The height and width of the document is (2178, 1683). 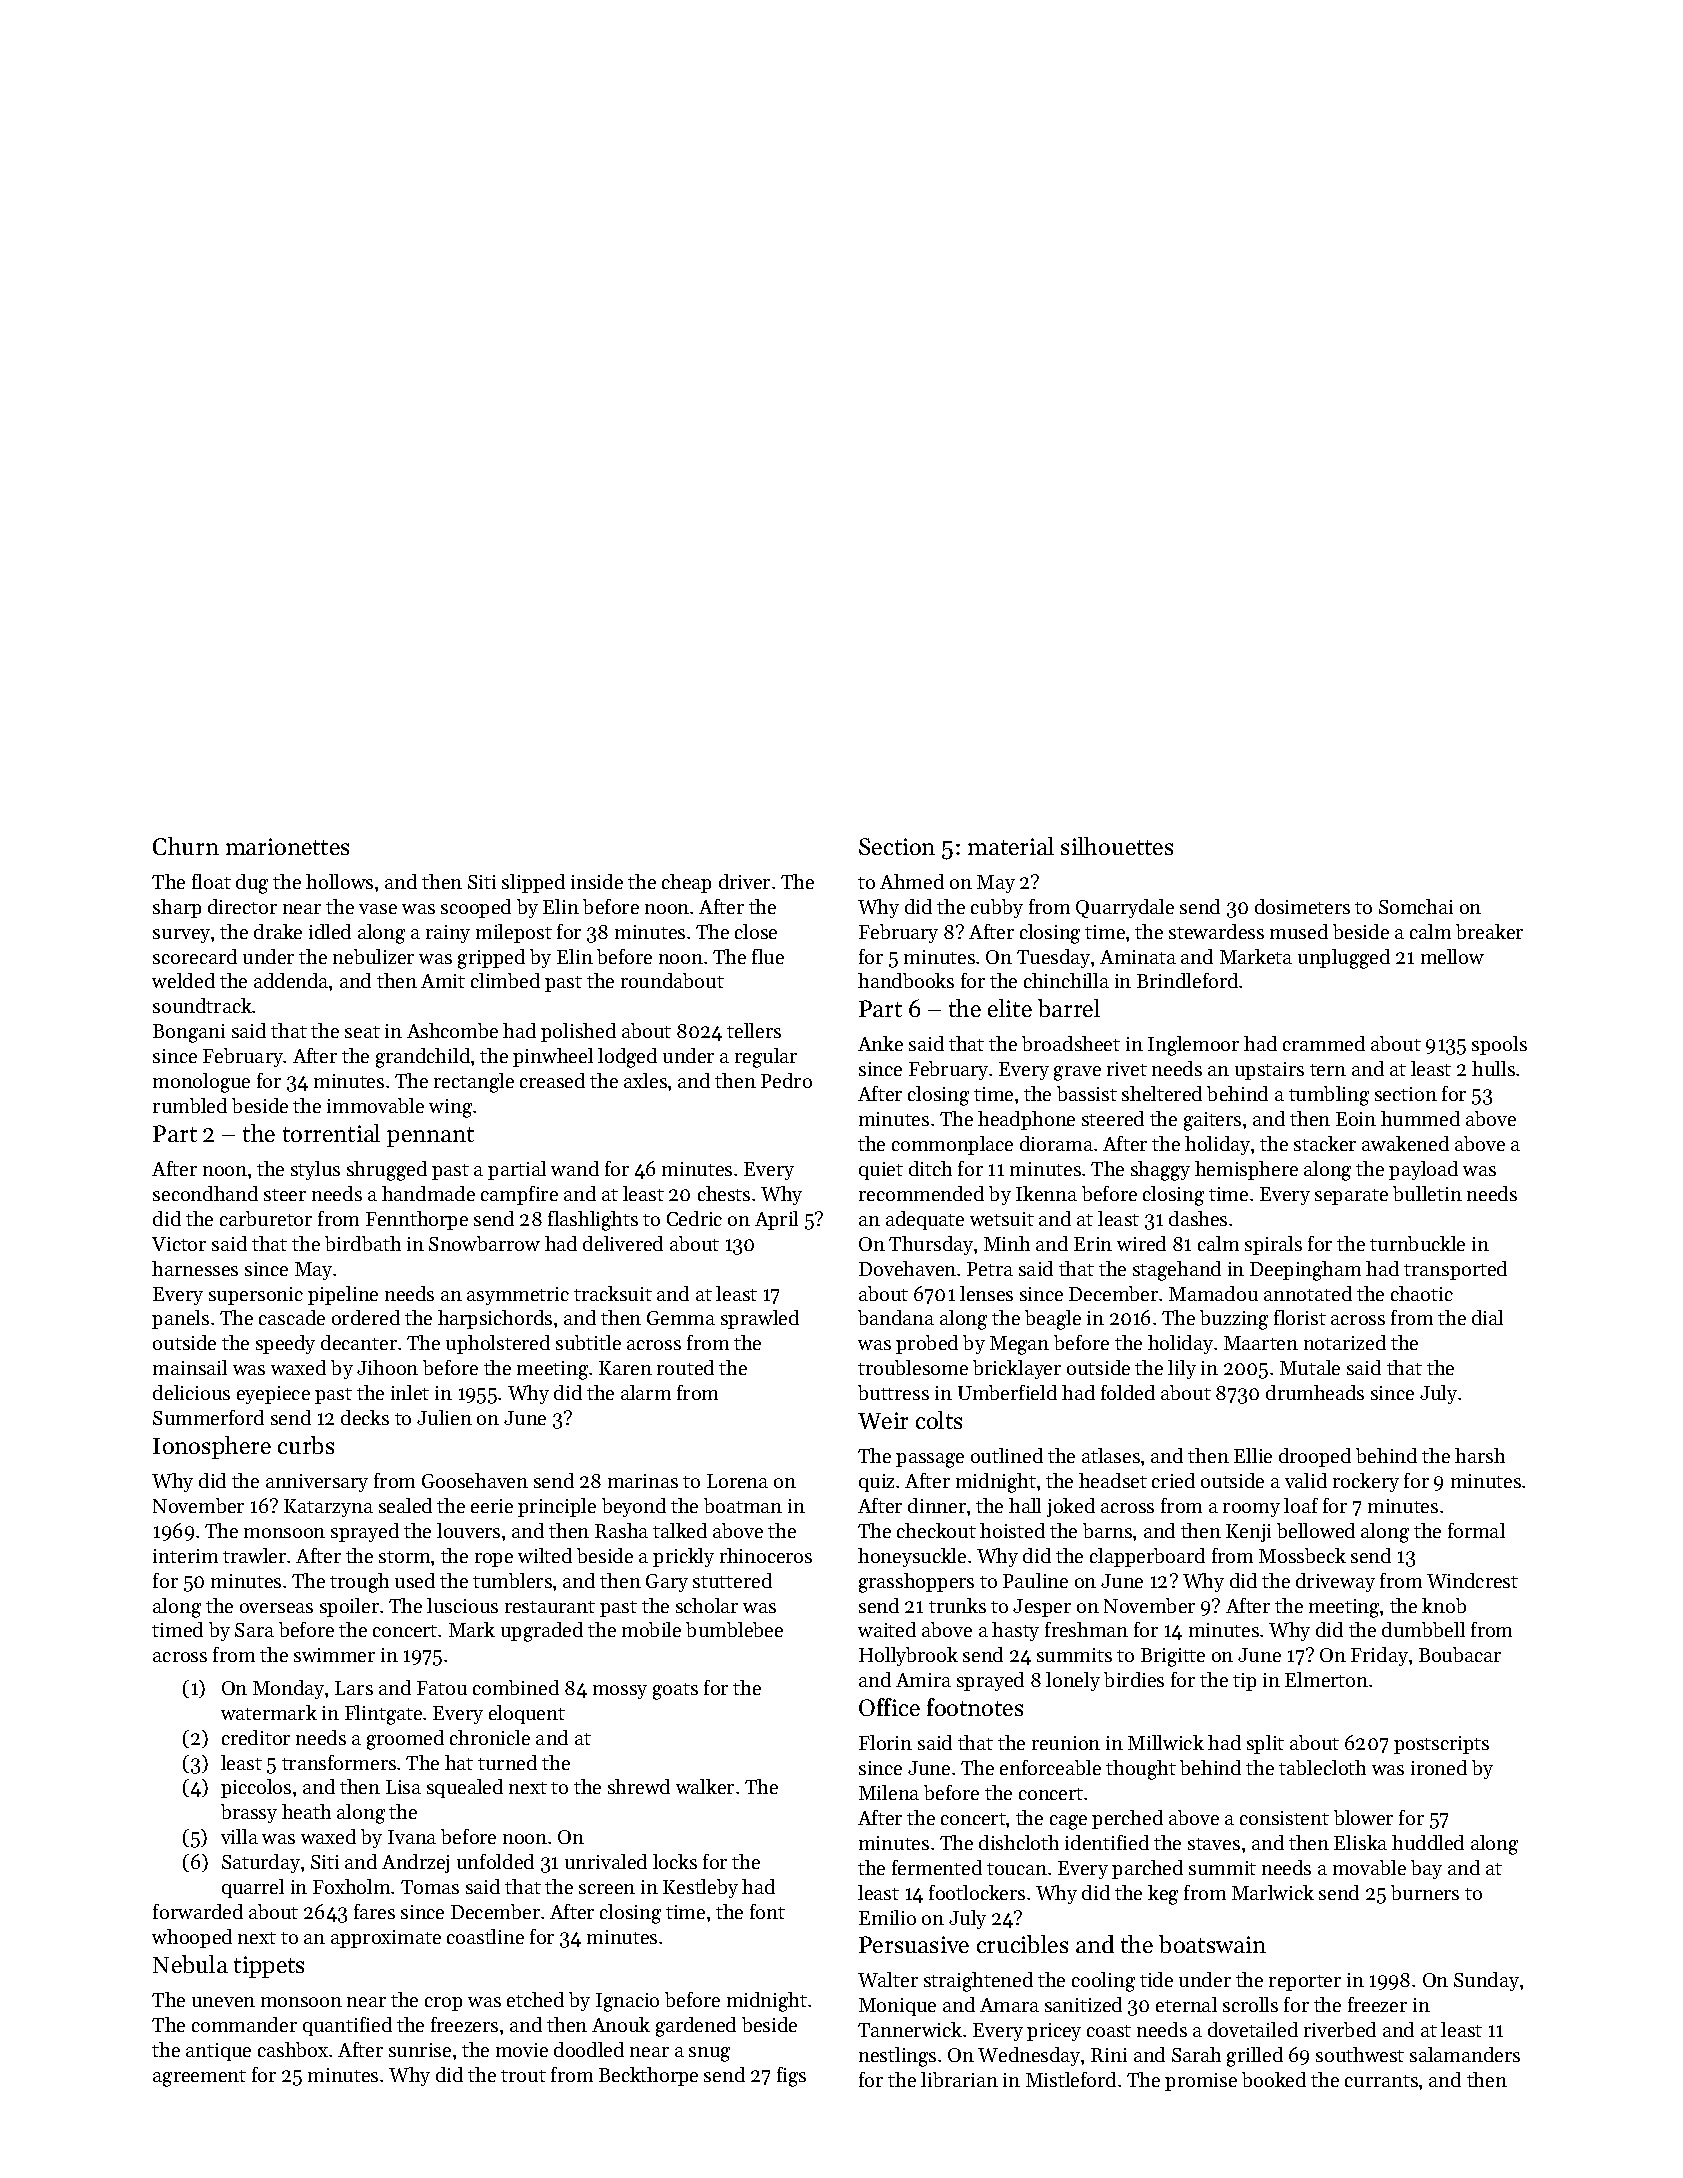 What do you see at coordinates (1026, 1120) in the document?
I see `headphone` at bounding box center [1026, 1120].
